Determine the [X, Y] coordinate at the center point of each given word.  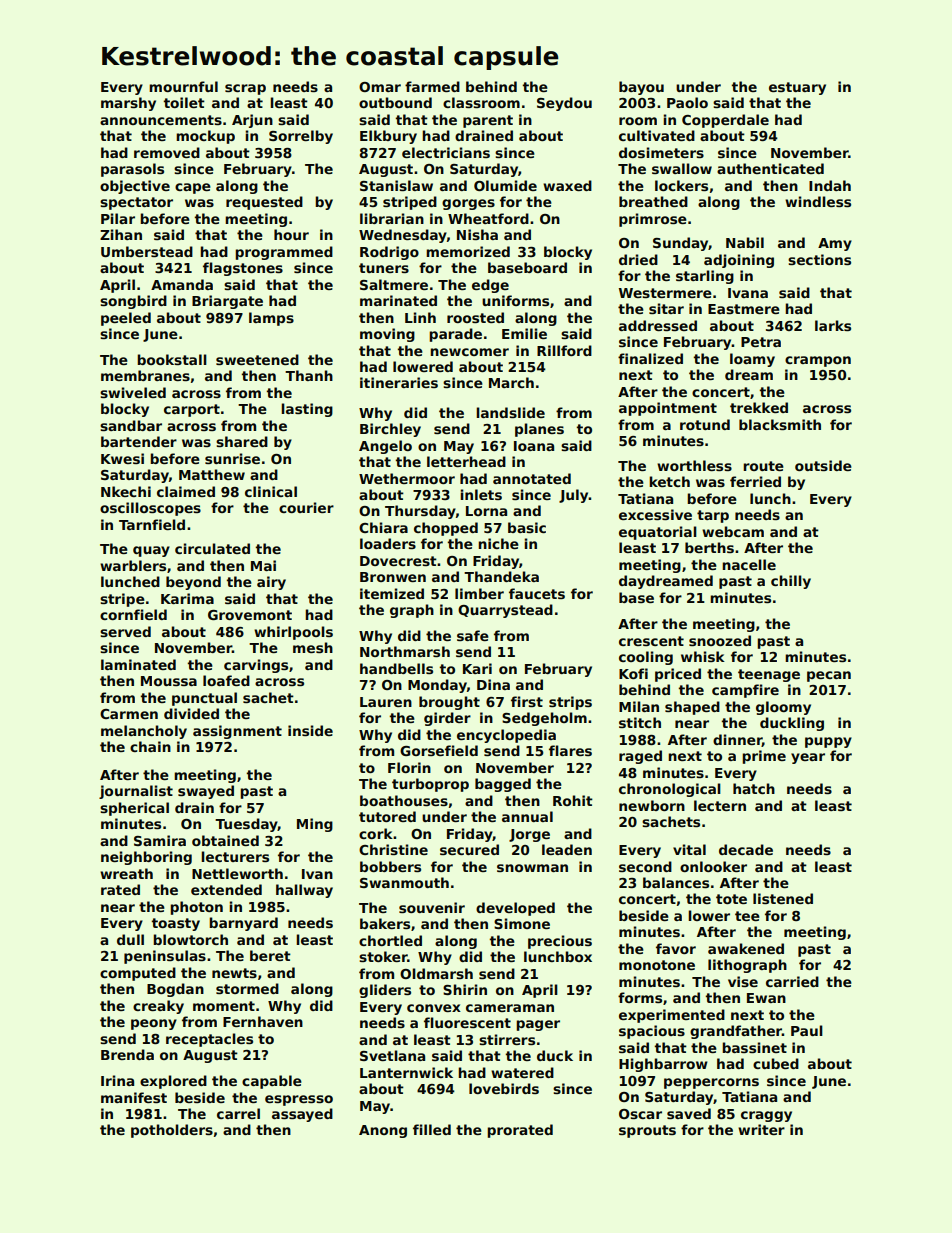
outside [823, 465]
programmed [284, 253]
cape [193, 188]
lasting [307, 410]
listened [783, 898]
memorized [468, 251]
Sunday [680, 244]
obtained [225, 840]
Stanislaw [396, 185]
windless [818, 201]
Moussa [169, 681]
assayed [302, 1115]
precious [560, 942]
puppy [828, 742]
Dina [493, 684]
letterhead [466, 461]
